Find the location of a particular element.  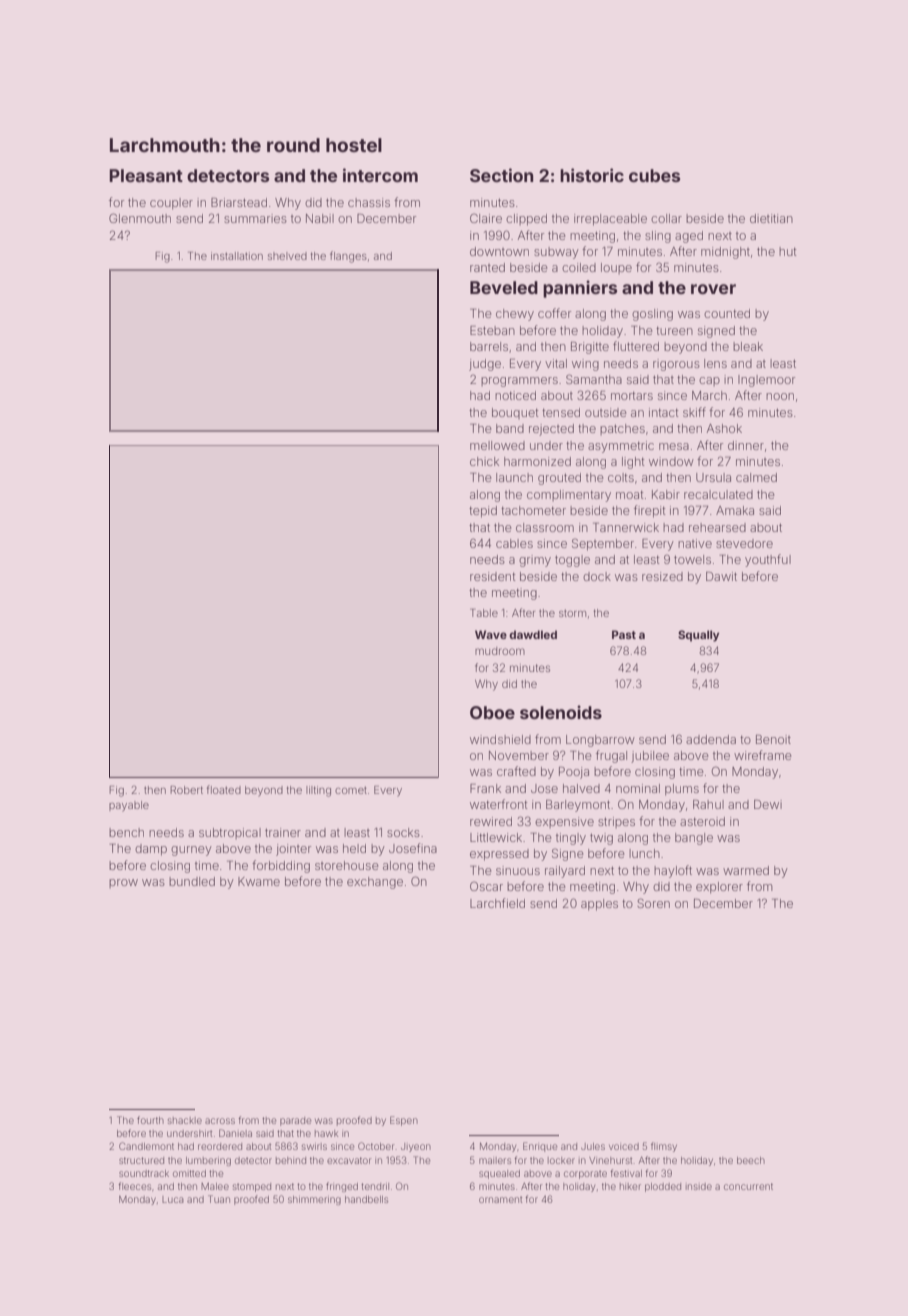

Past is located at coordinates (624, 634).
